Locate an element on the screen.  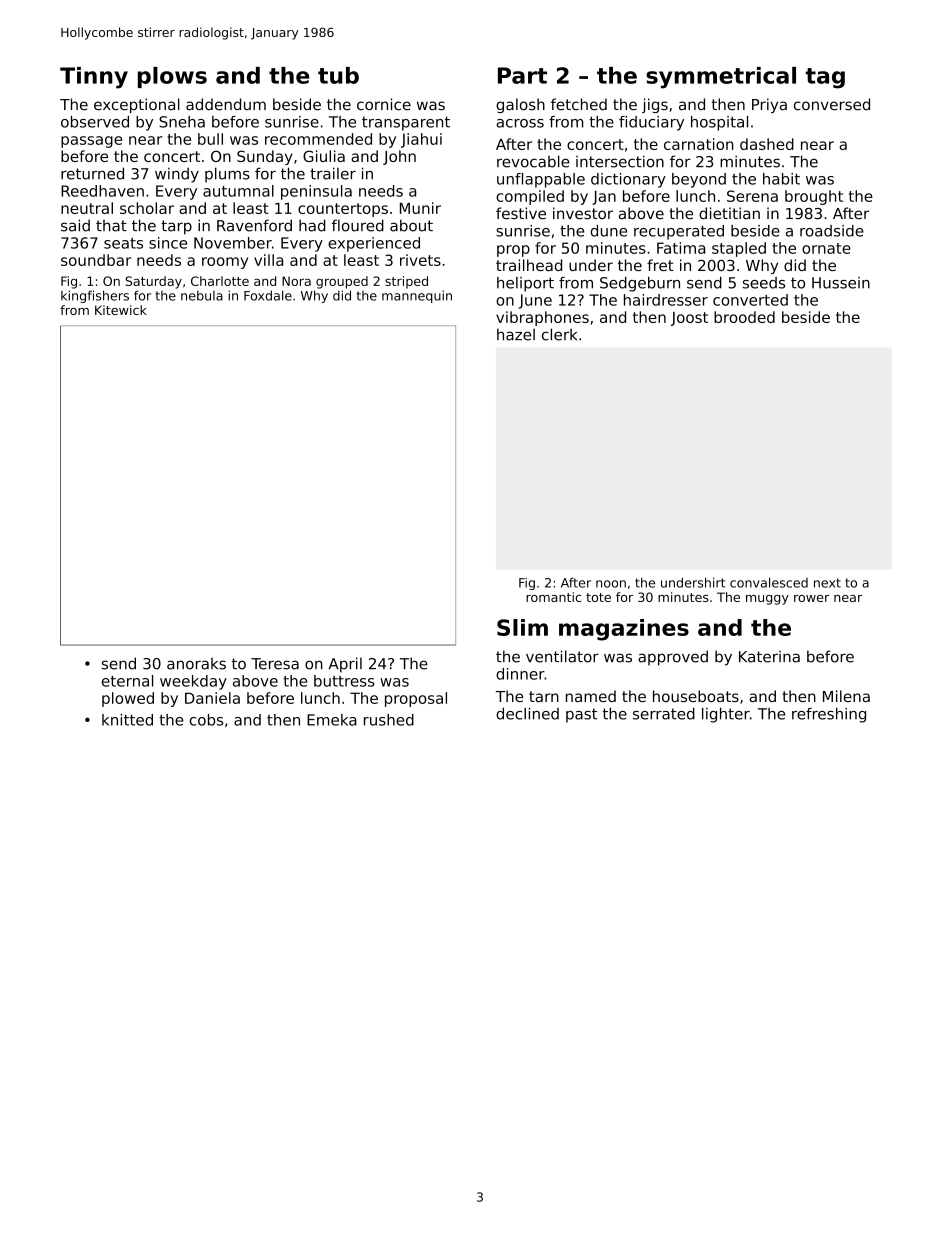
about is located at coordinates (411, 225).
